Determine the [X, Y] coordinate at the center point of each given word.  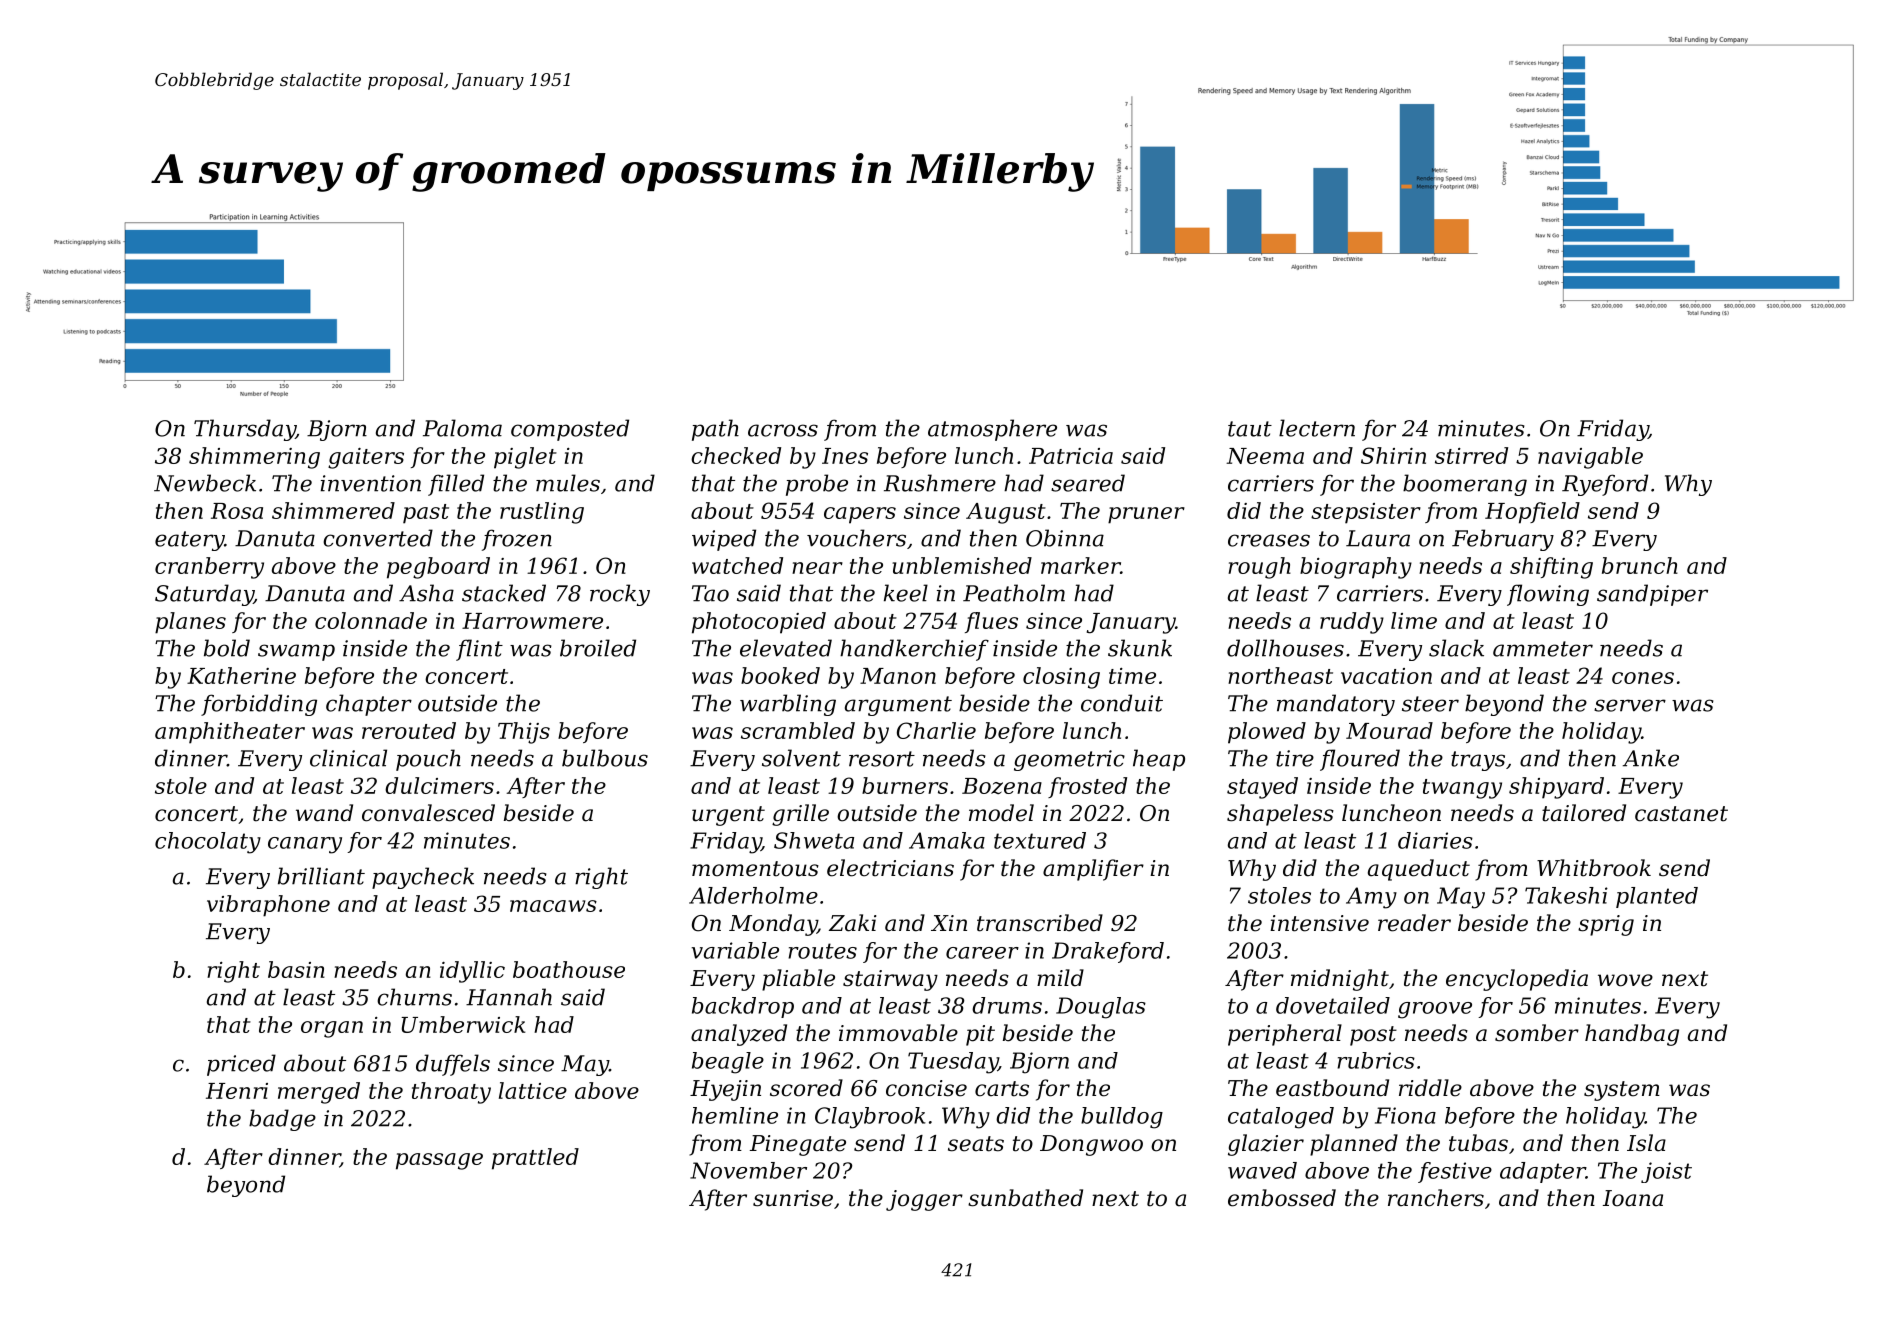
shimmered [333, 510]
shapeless [1280, 815]
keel [906, 593]
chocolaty [208, 843]
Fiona [1405, 1115]
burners [905, 785]
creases [1269, 540]
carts [1002, 1089]
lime [1414, 620]
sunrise [793, 1198]
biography [1356, 568]
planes [190, 623]
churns [414, 997]
